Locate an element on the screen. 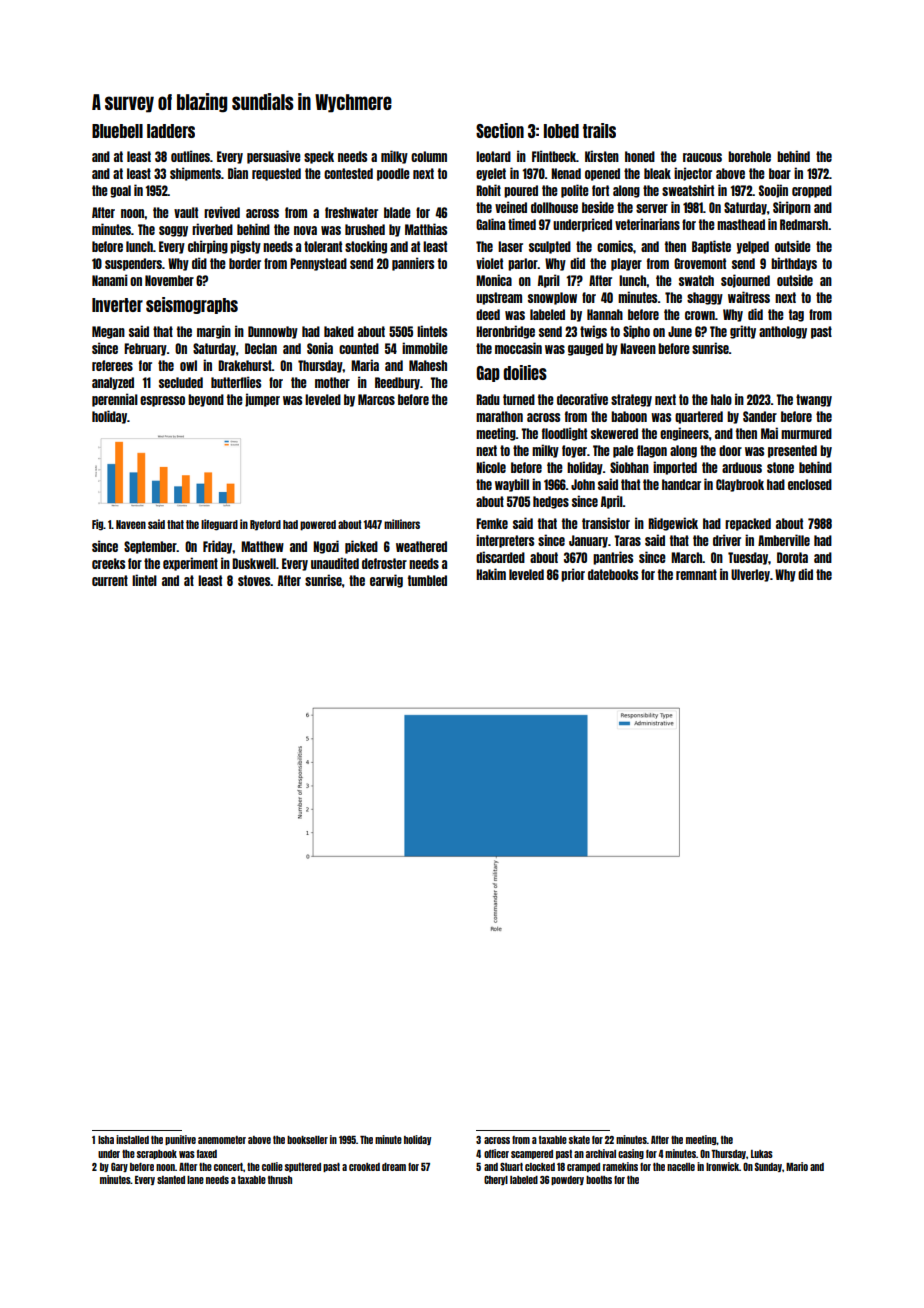 The height and width of the screenshot is (1308, 924). punitive is located at coordinates (180, 1140).
